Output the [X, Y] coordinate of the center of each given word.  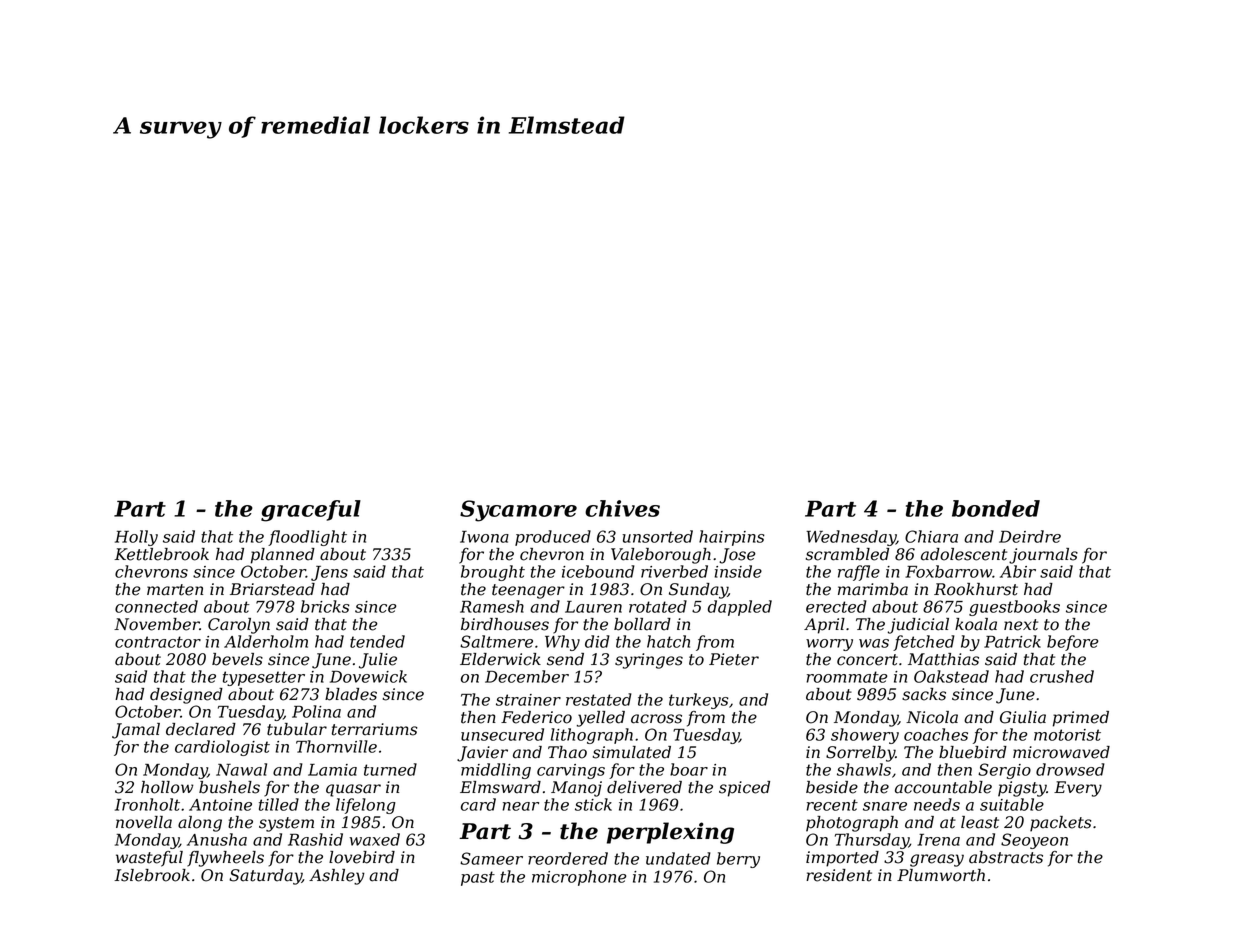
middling [496, 771]
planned [283, 556]
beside [832, 787]
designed [186, 696]
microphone [579, 878]
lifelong [366, 806]
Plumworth [941, 875]
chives [622, 508]
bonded [996, 508]
